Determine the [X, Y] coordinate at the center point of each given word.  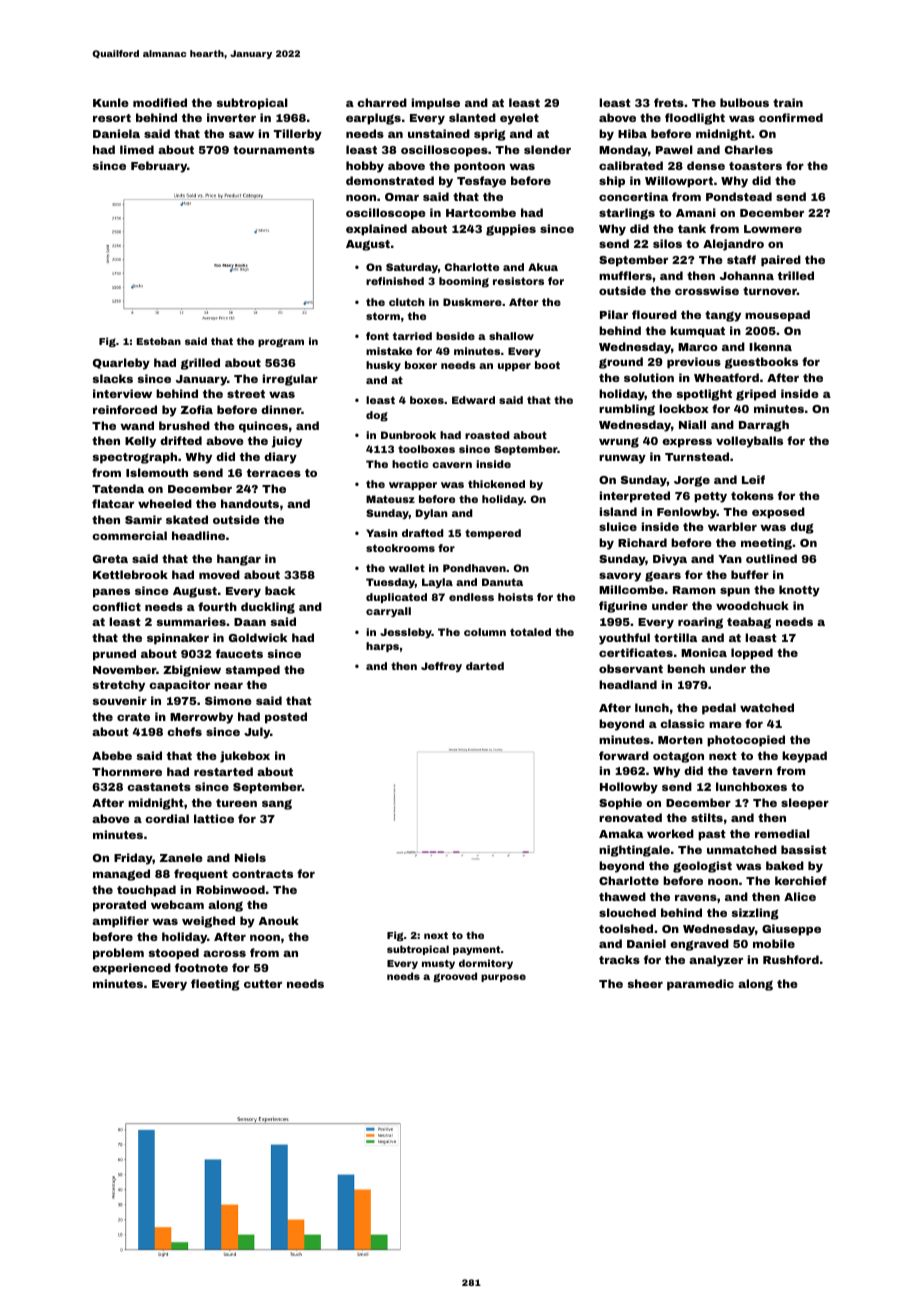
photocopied [746, 741]
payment [476, 950]
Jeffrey [441, 667]
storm [383, 316]
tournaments [274, 150]
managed [121, 875]
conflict [116, 606]
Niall [692, 424]
